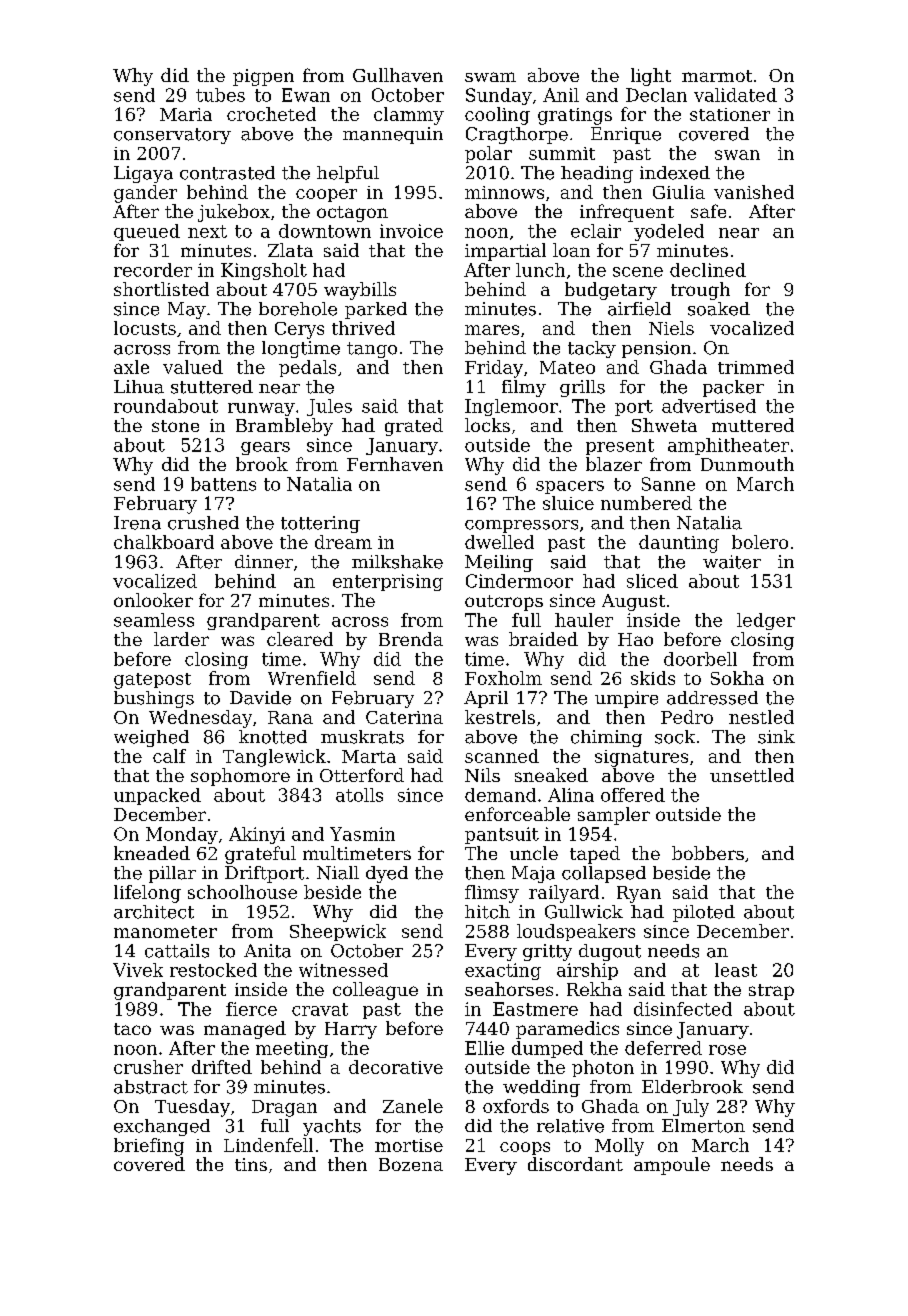  What do you see at coordinates (154, 620) in the screenshot?
I see `seamless` at bounding box center [154, 620].
